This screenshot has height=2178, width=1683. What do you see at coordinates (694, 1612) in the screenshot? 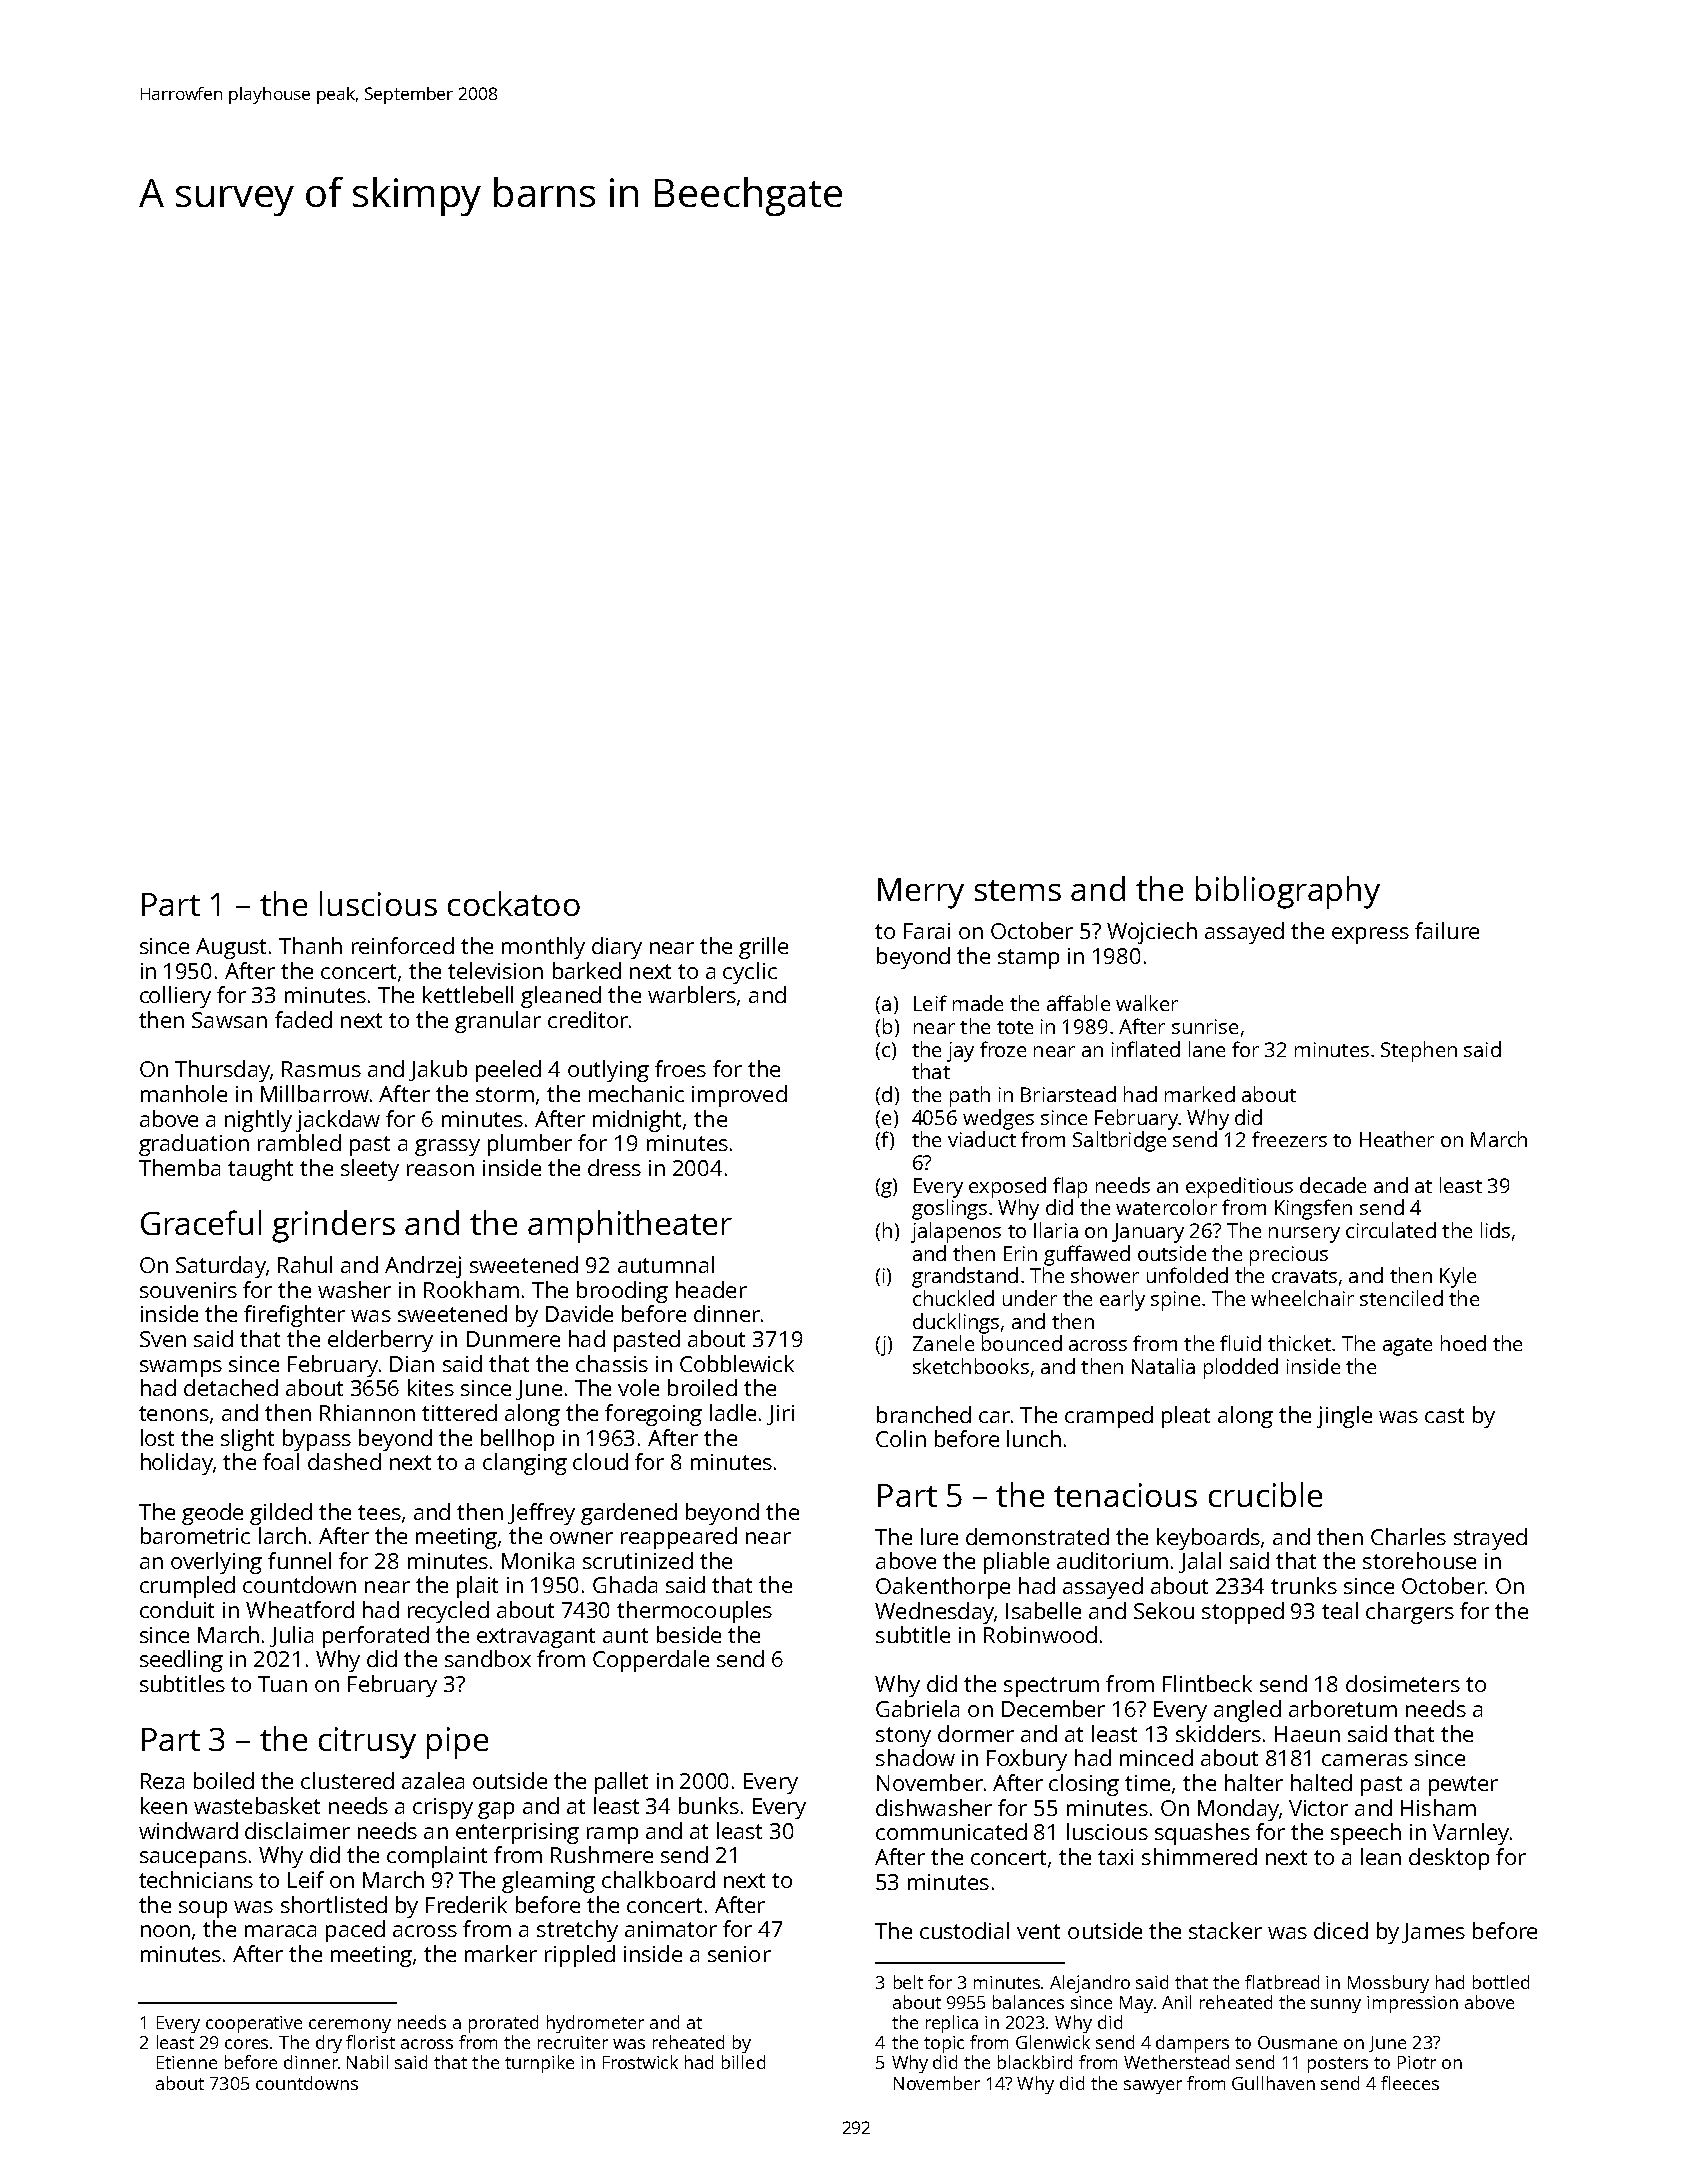
I see `thermocouples` at bounding box center [694, 1612].
